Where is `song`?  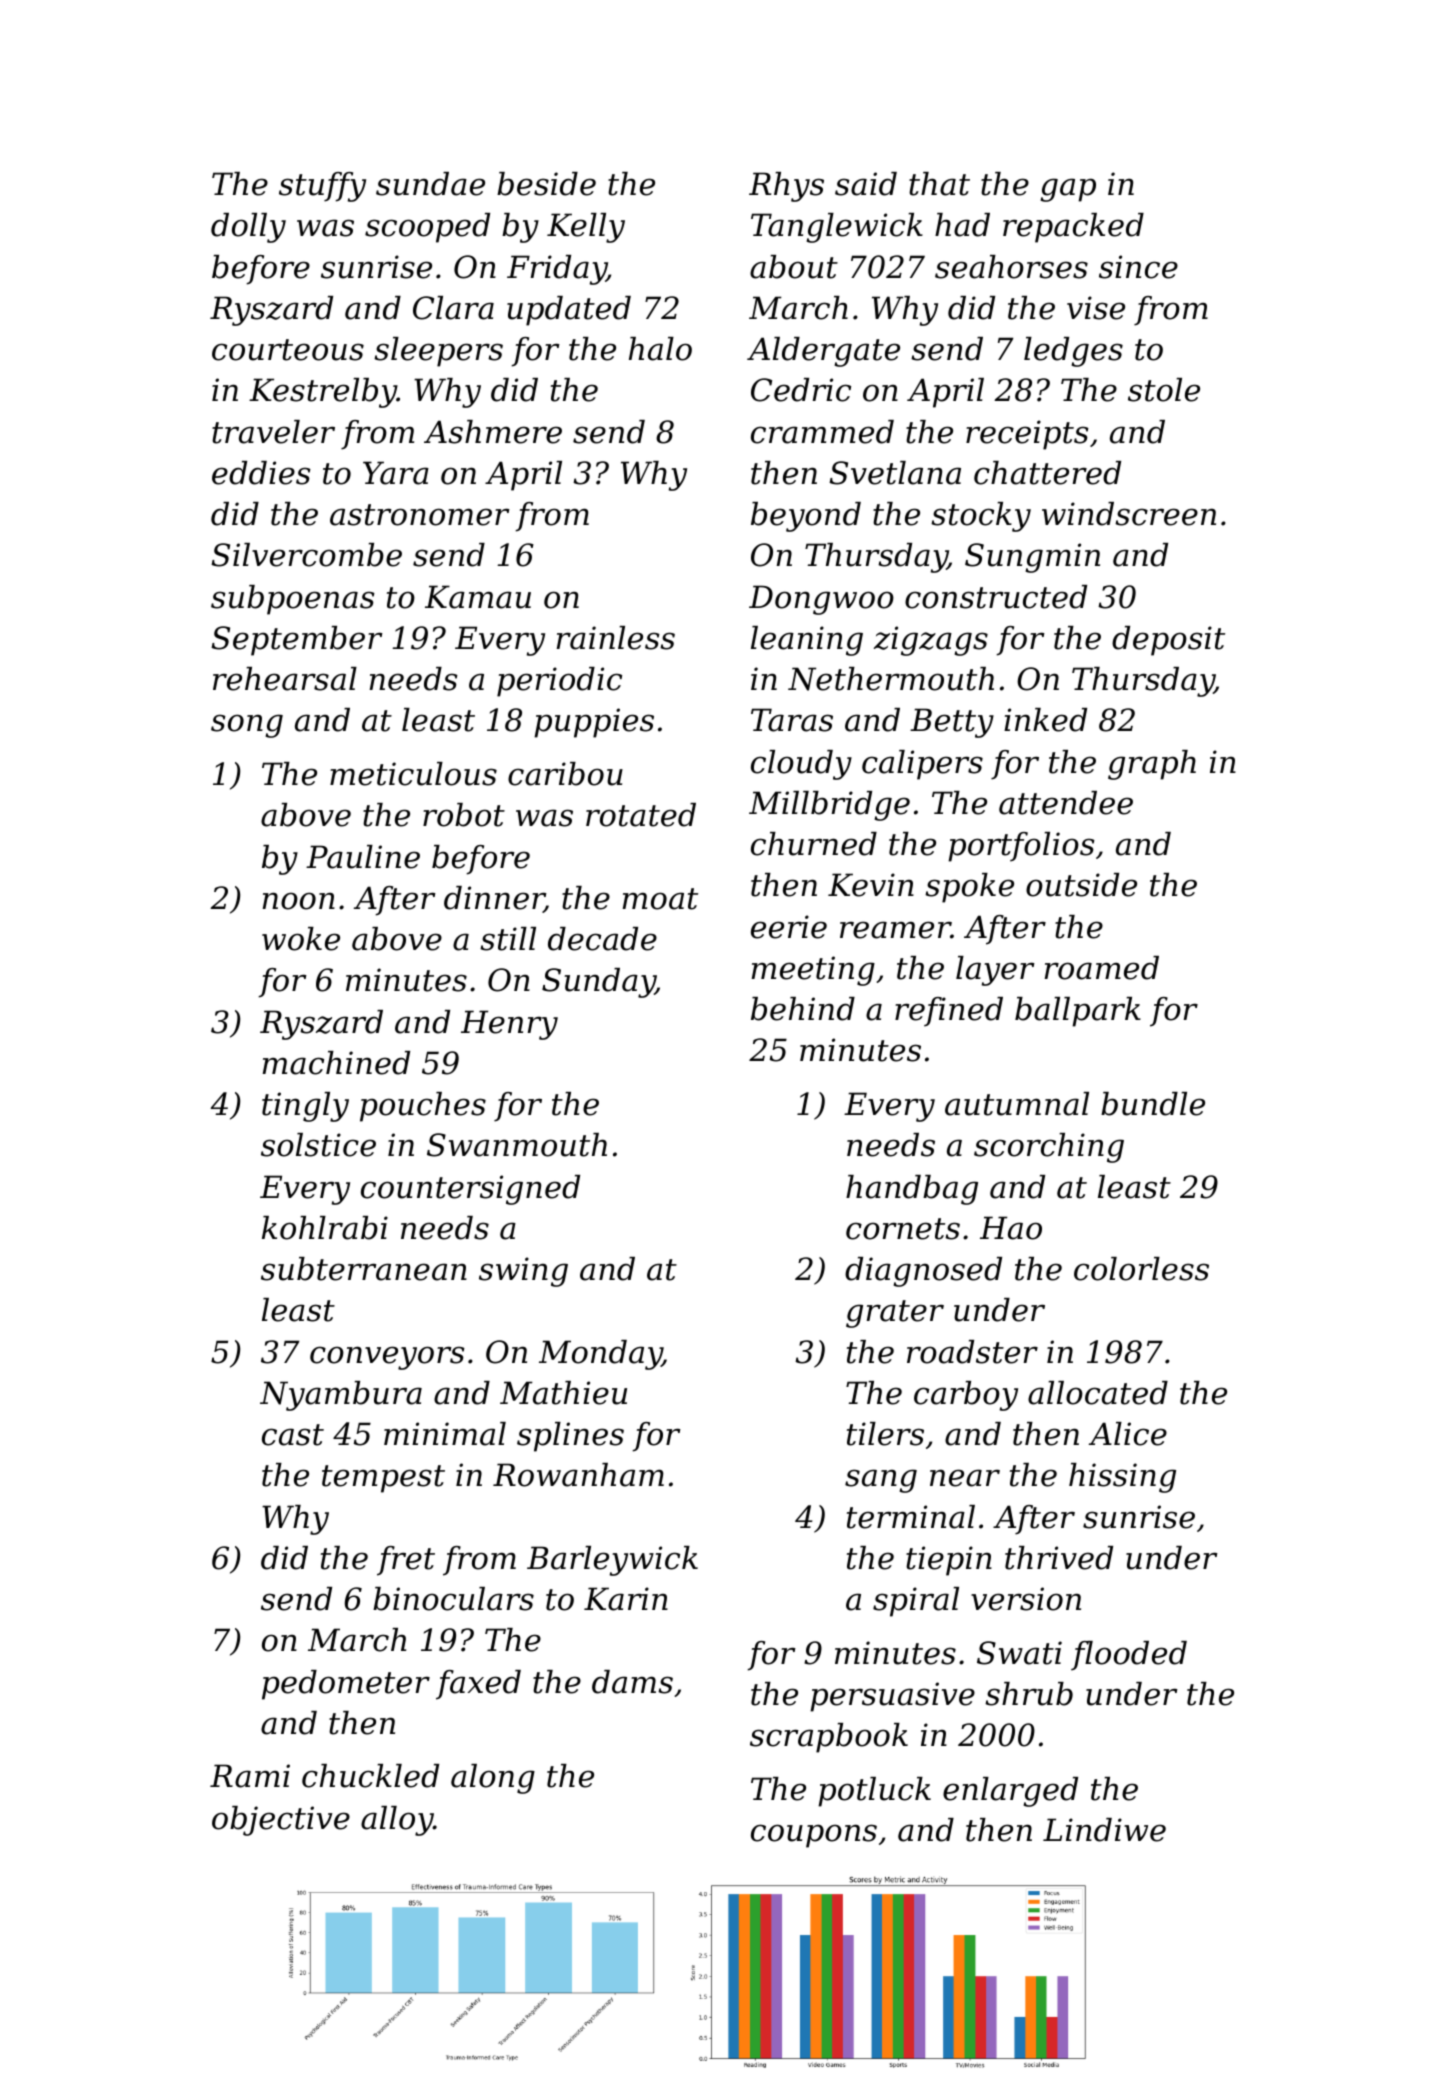 song is located at coordinates (247, 726).
